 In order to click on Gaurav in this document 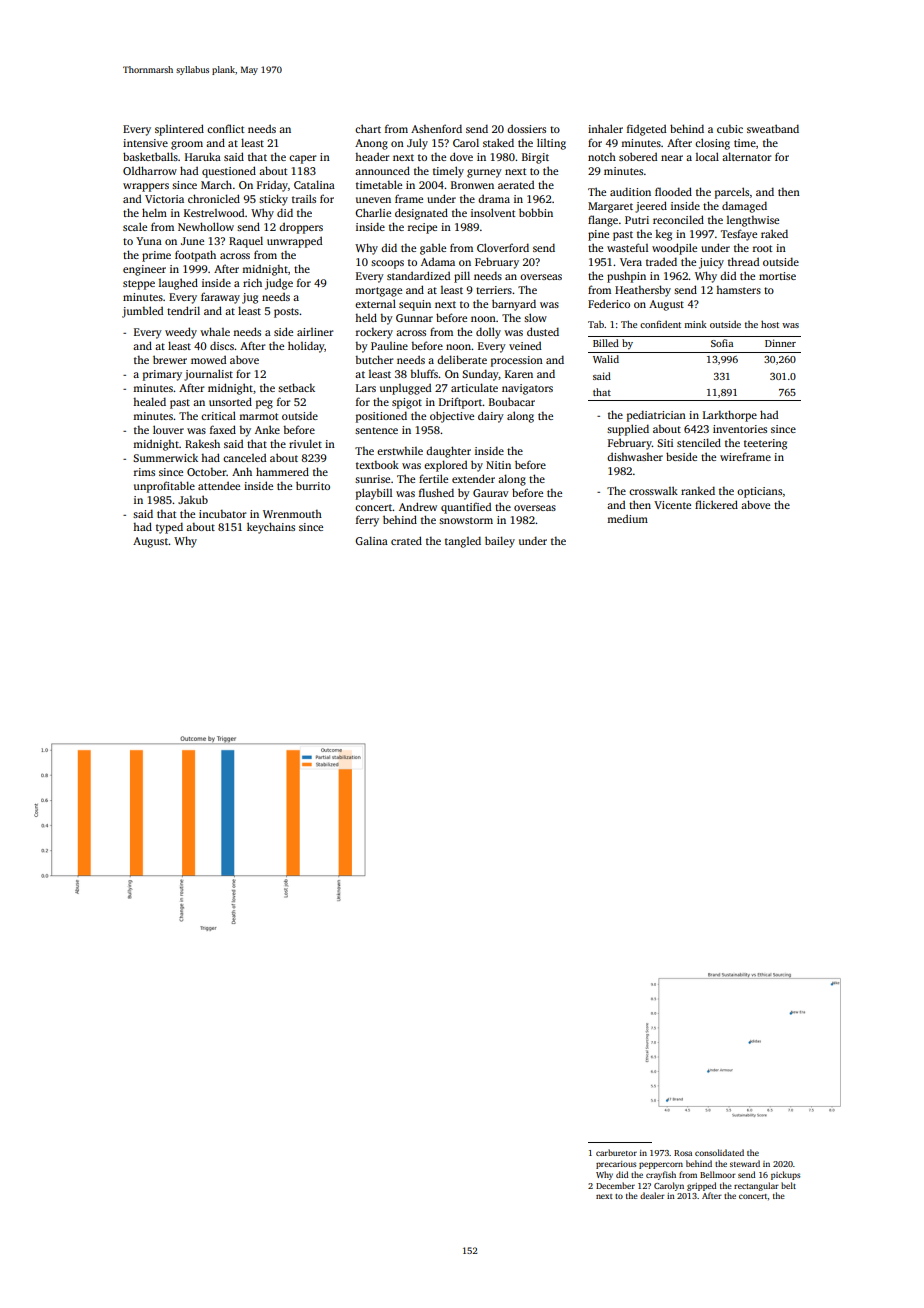, I will do `click(491, 493)`.
